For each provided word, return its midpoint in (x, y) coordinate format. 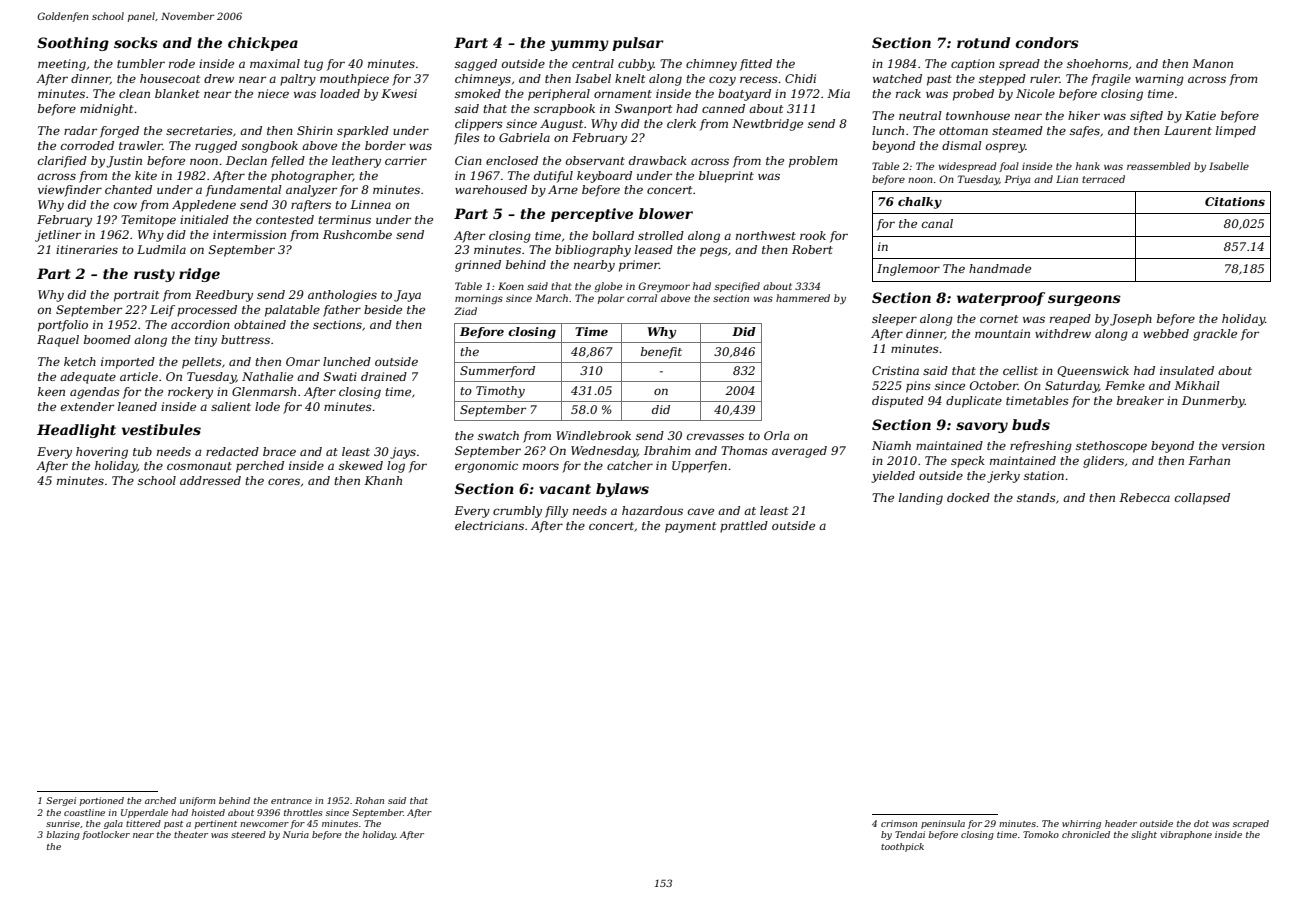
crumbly (517, 512)
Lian (1067, 179)
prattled (744, 527)
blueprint (726, 177)
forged (119, 132)
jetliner (58, 236)
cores (284, 481)
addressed (210, 480)
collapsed (1202, 499)
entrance (291, 801)
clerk (681, 123)
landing (921, 499)
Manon (1212, 63)
